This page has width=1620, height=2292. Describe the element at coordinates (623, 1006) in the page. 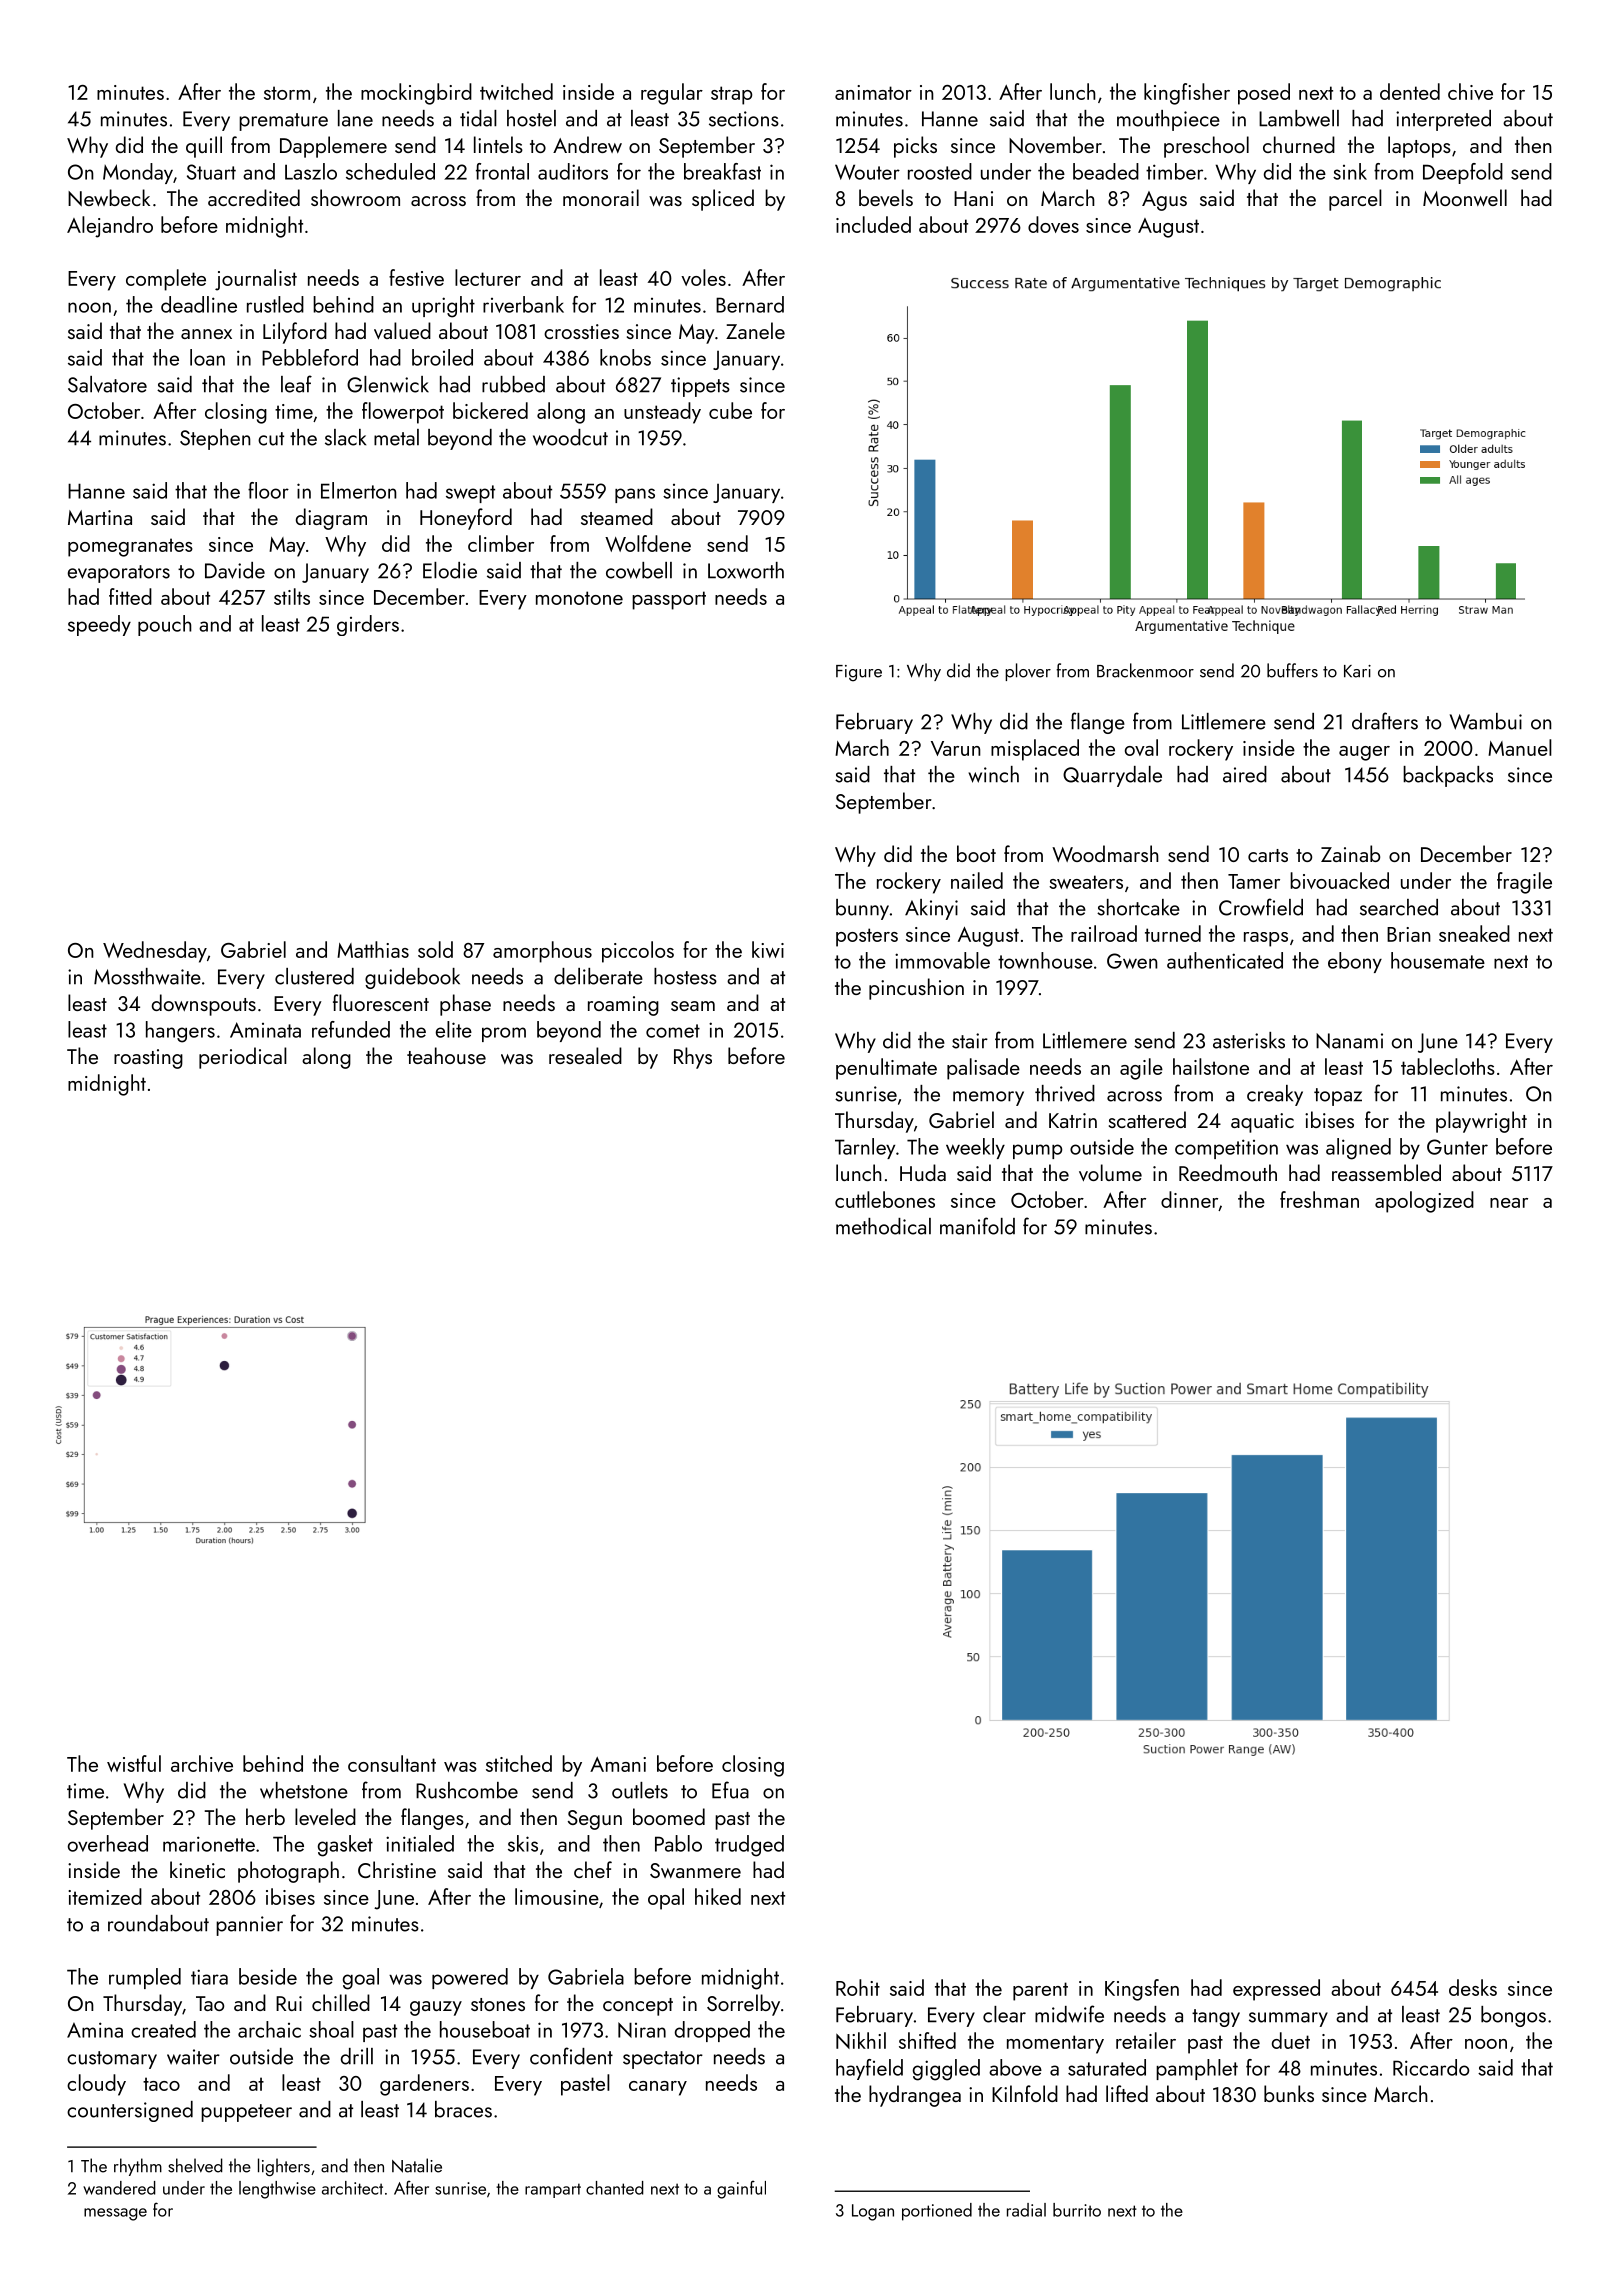

I see `roaming` at that location.
